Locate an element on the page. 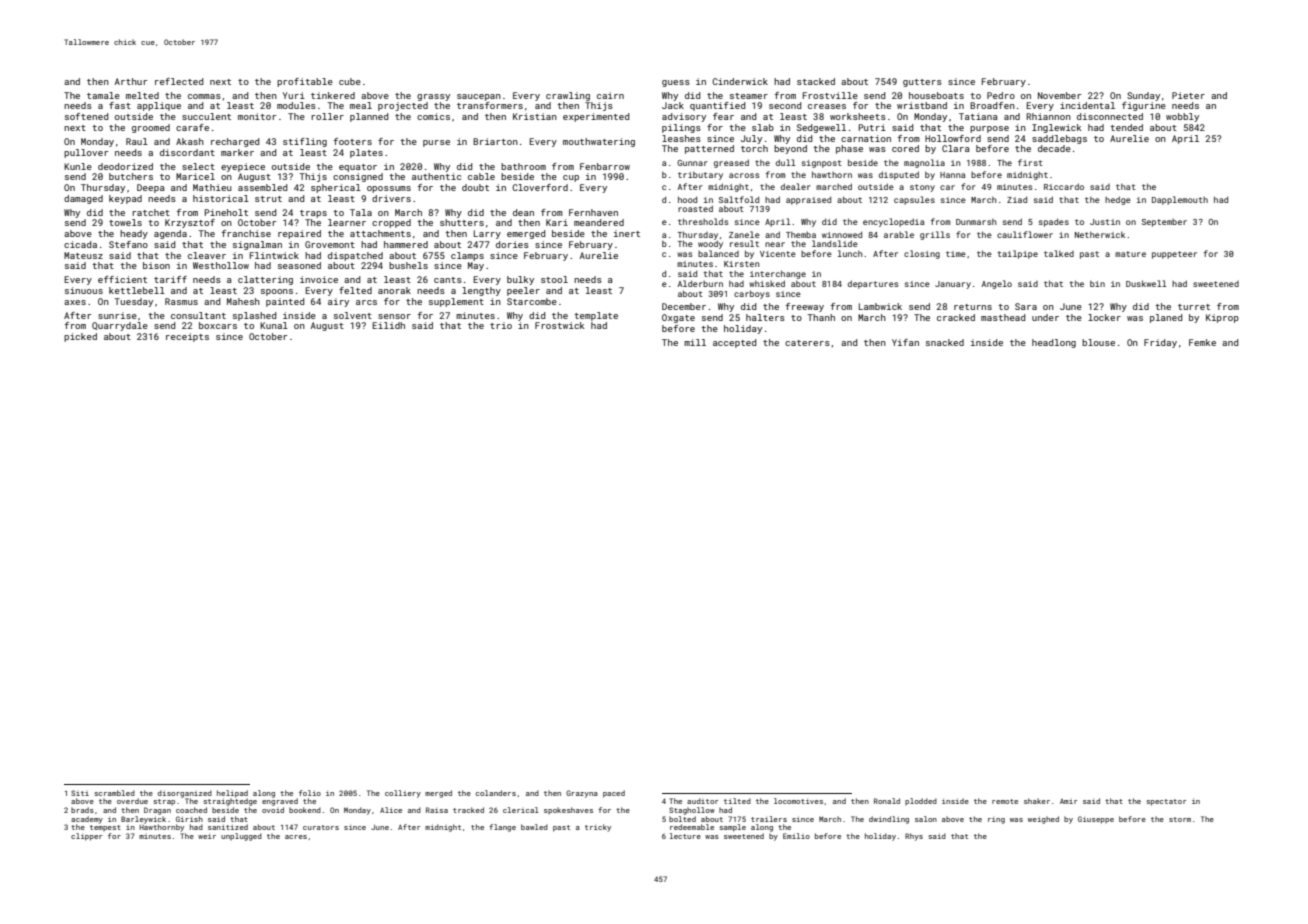 The image size is (1308, 924). Grazyna is located at coordinates (582, 794).
